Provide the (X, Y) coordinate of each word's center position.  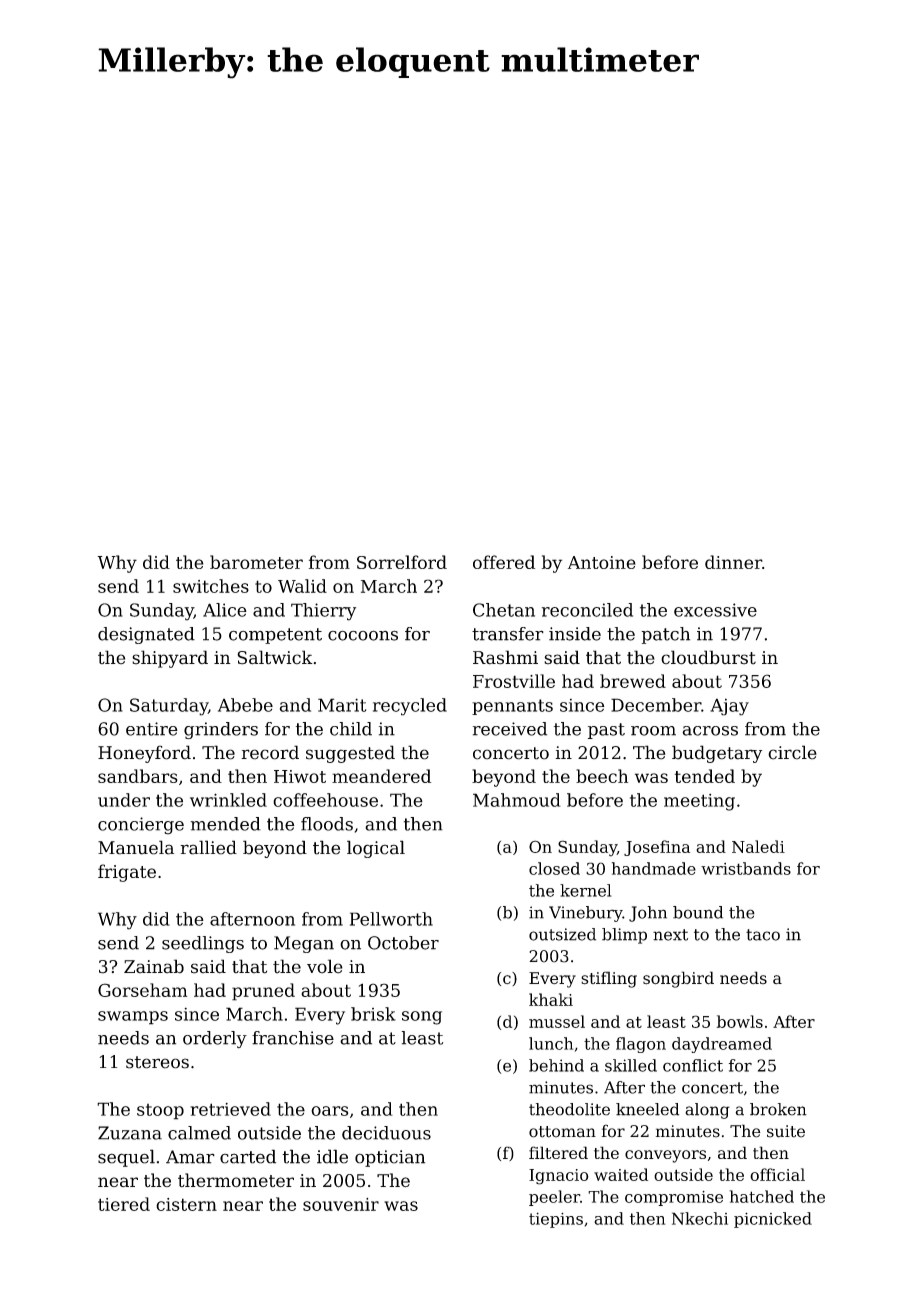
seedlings (203, 944)
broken (778, 1109)
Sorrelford (402, 562)
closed (554, 868)
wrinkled (228, 800)
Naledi (758, 846)
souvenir (341, 1204)
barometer (256, 562)
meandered (381, 776)
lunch (551, 1043)
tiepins (556, 1220)
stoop (160, 1112)
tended (705, 776)
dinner (733, 562)
